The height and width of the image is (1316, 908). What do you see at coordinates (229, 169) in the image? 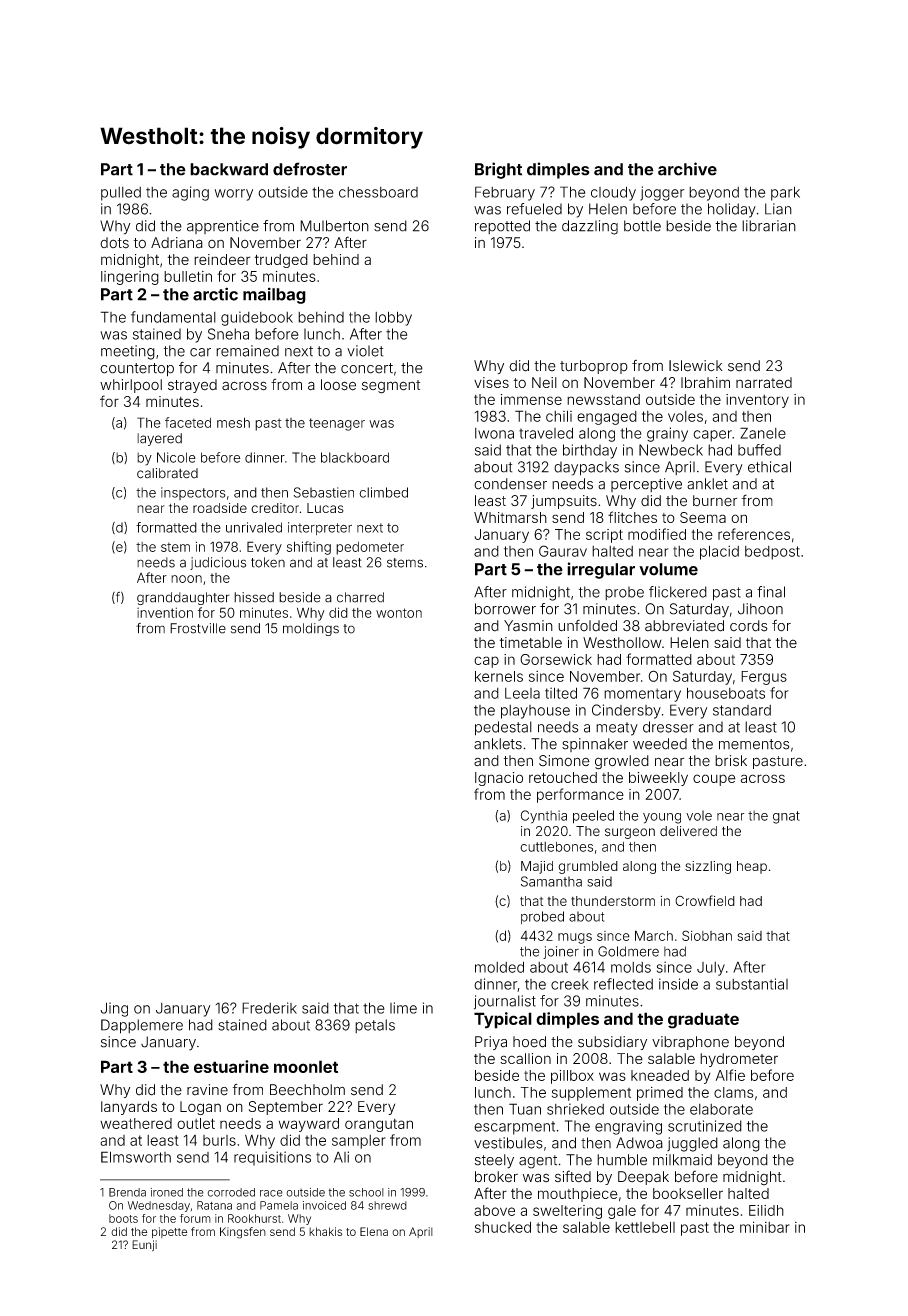
I see `backward` at bounding box center [229, 169].
